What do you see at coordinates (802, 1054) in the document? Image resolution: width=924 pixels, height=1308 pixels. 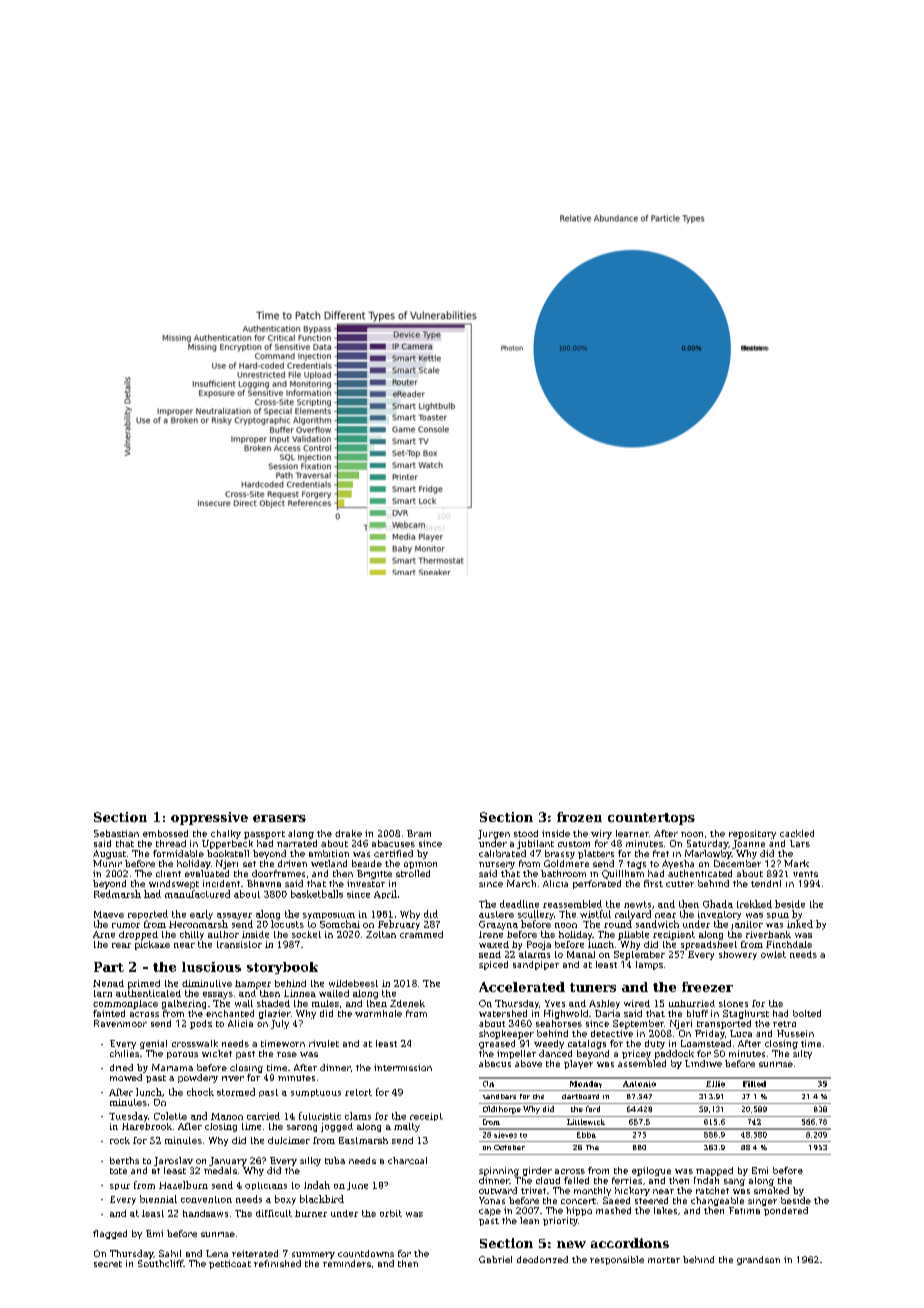 I see `silty` at bounding box center [802, 1054].
